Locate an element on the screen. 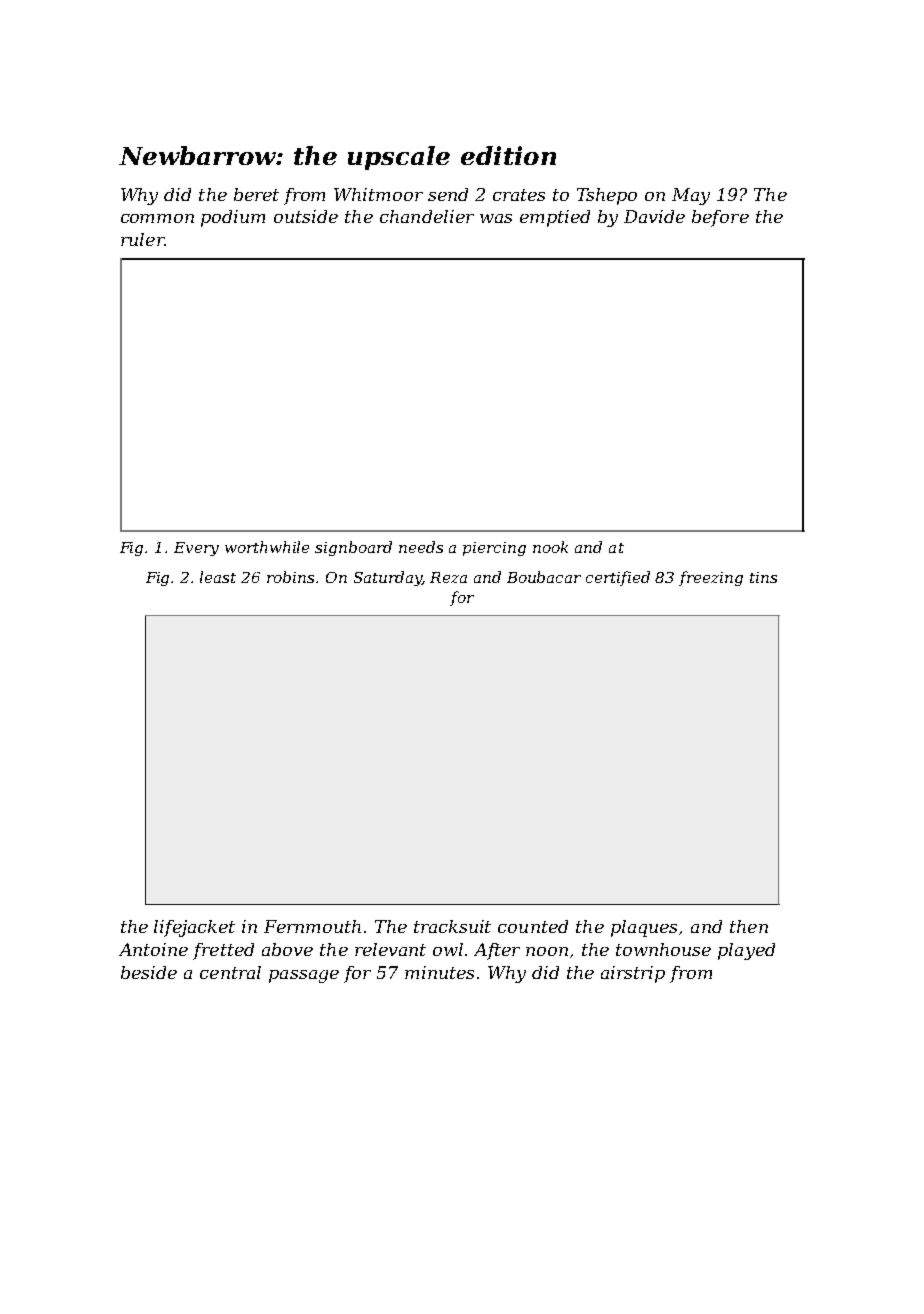  least is located at coordinates (218, 577).
